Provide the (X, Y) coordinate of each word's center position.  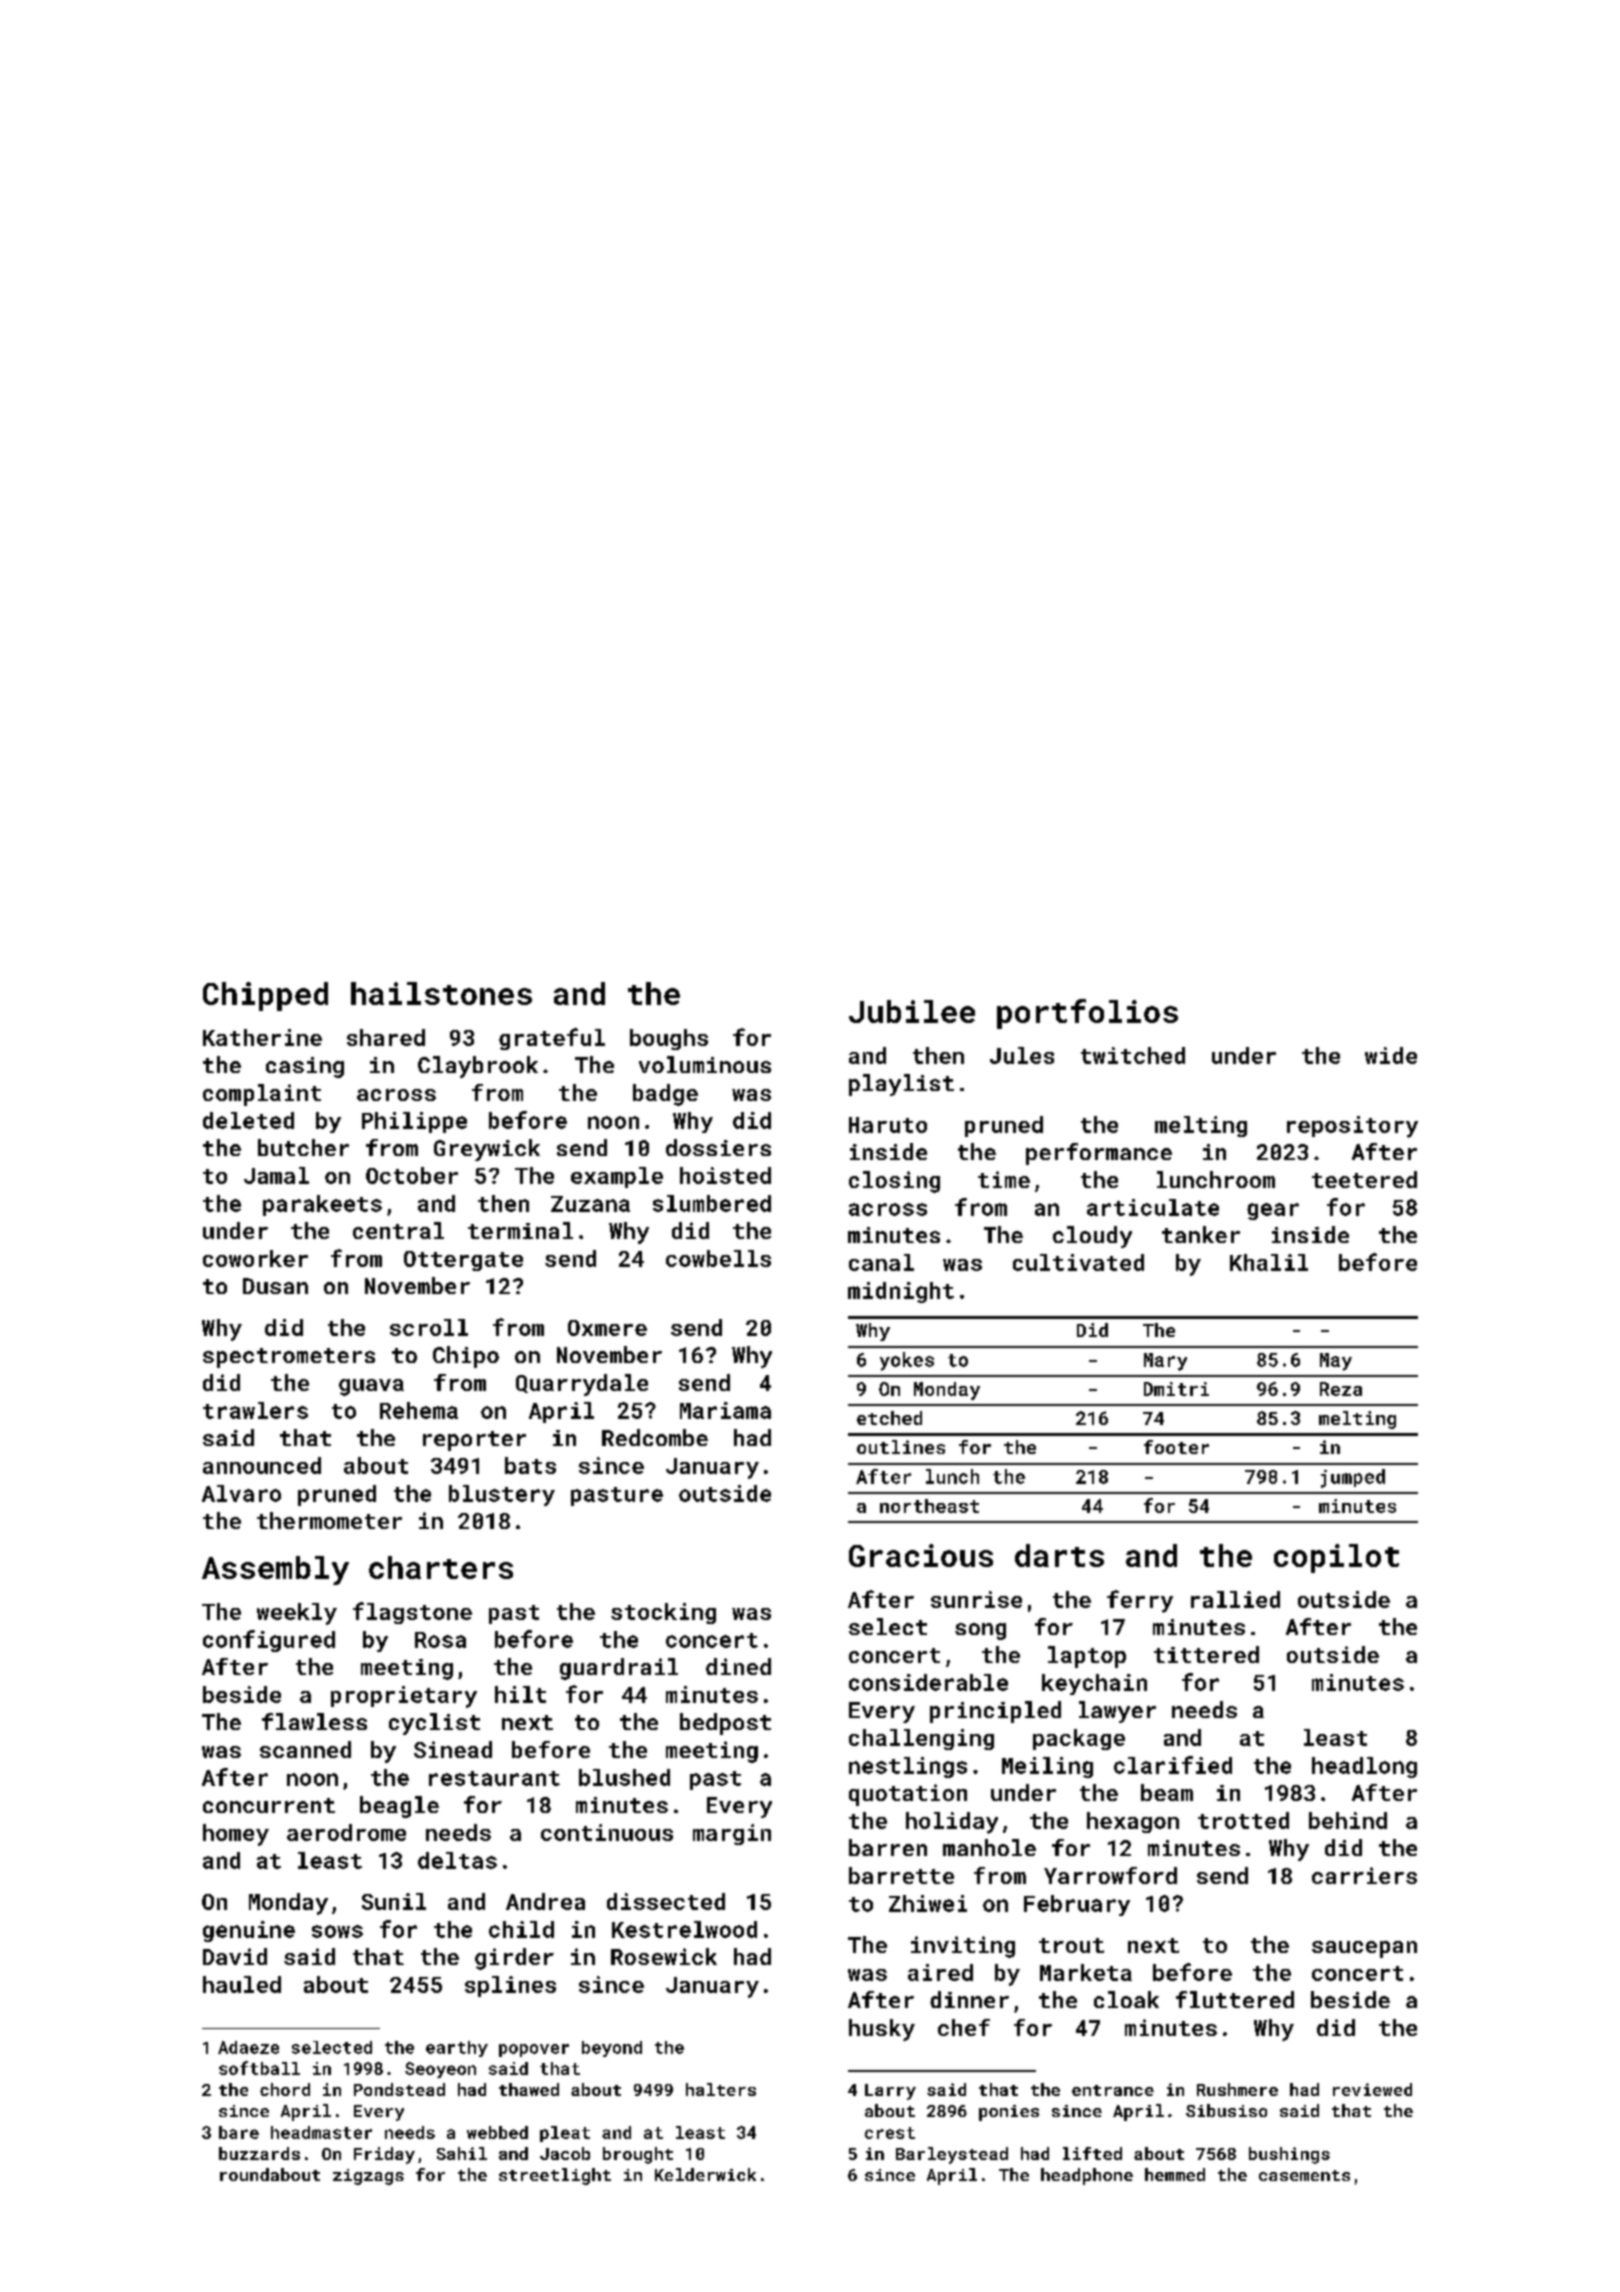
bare (239, 2132)
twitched (1133, 1055)
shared (386, 1037)
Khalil (1269, 1262)
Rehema (419, 1410)
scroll (429, 1327)
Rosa (440, 1640)
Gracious (921, 1555)
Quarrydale (582, 1385)
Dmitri (1176, 1389)
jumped (1353, 1478)
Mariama (725, 1410)
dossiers (718, 1147)
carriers (1364, 1875)
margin (732, 1834)
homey (236, 1835)
